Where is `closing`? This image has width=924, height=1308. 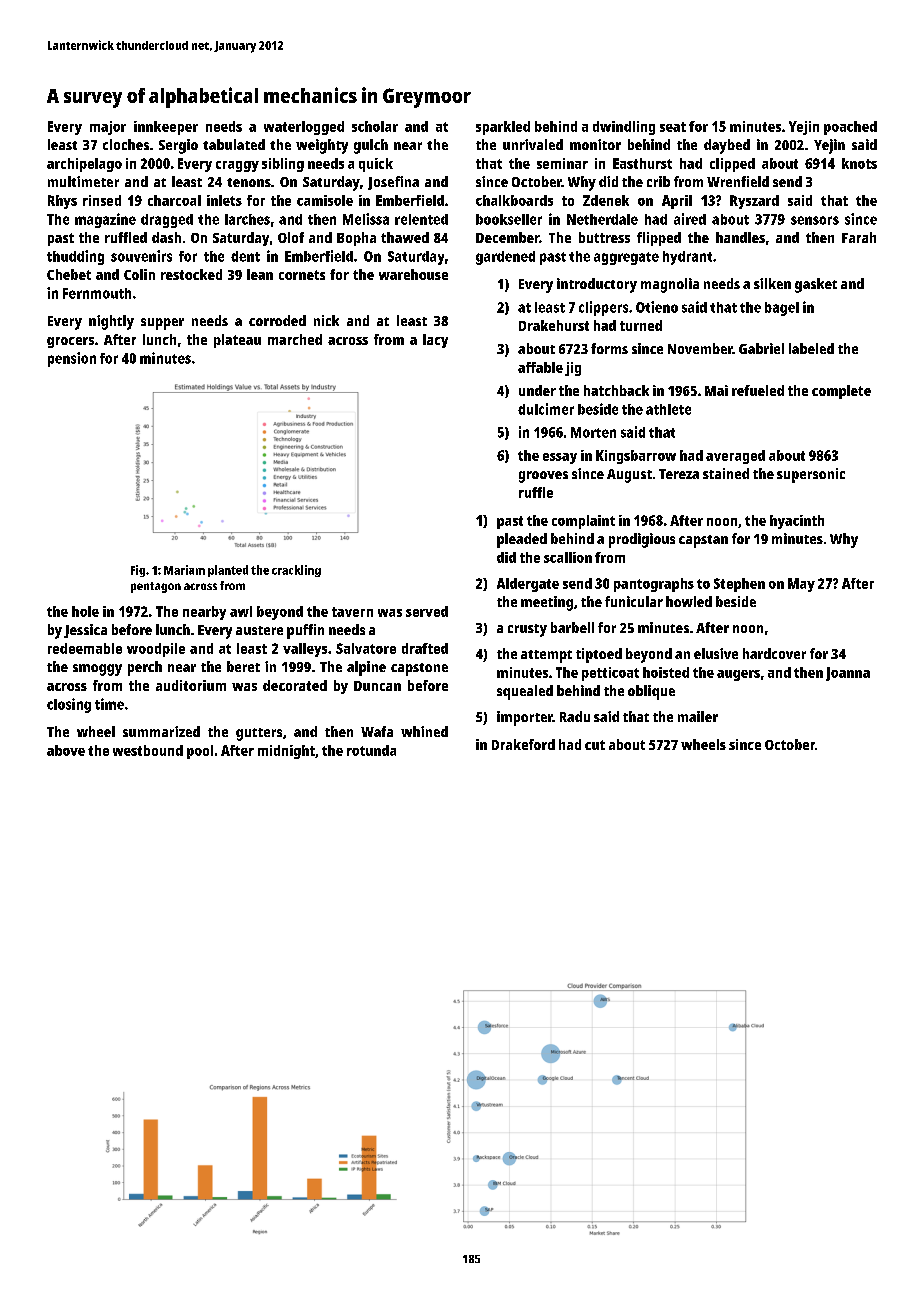
closing is located at coordinates (69, 705).
